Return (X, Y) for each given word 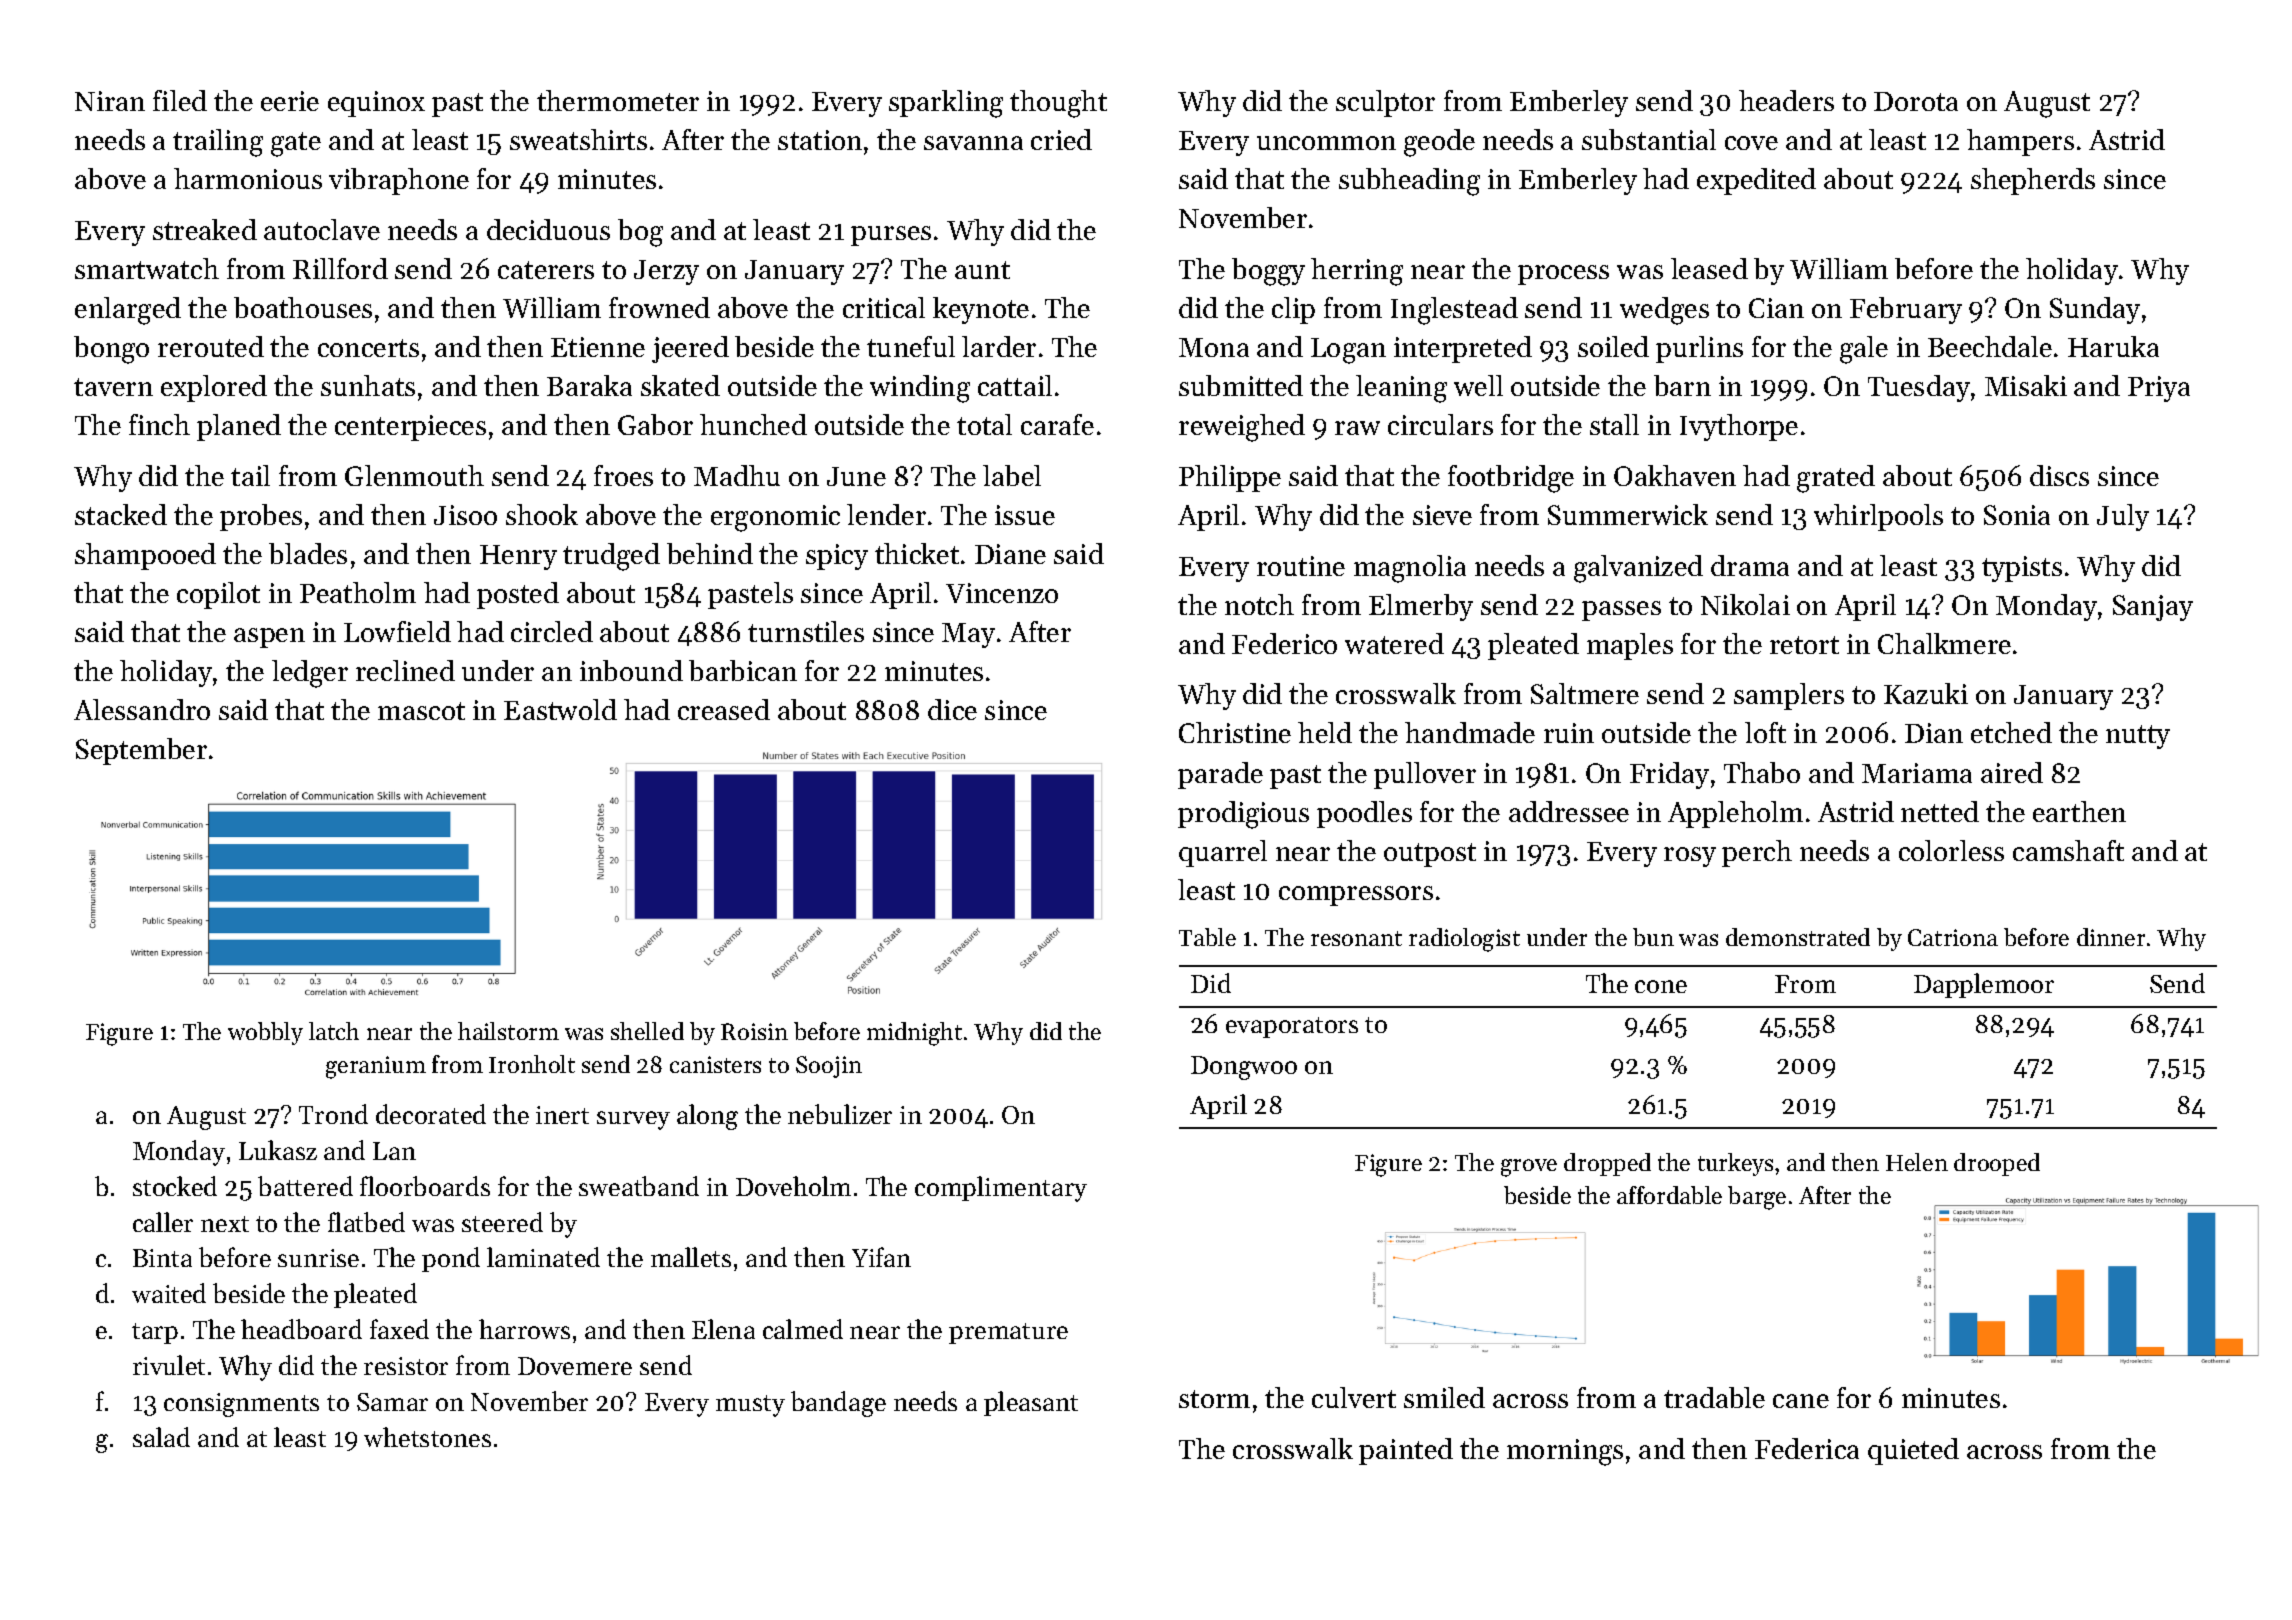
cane (1801, 1401)
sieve (1442, 515)
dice (952, 709)
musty (750, 1406)
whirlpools (1878, 517)
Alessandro (142, 709)
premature (1008, 1333)
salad (161, 1437)
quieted (1913, 1451)
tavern (113, 387)
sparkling (946, 104)
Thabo (1762, 772)
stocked (175, 1186)
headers (1786, 100)
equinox (376, 104)
